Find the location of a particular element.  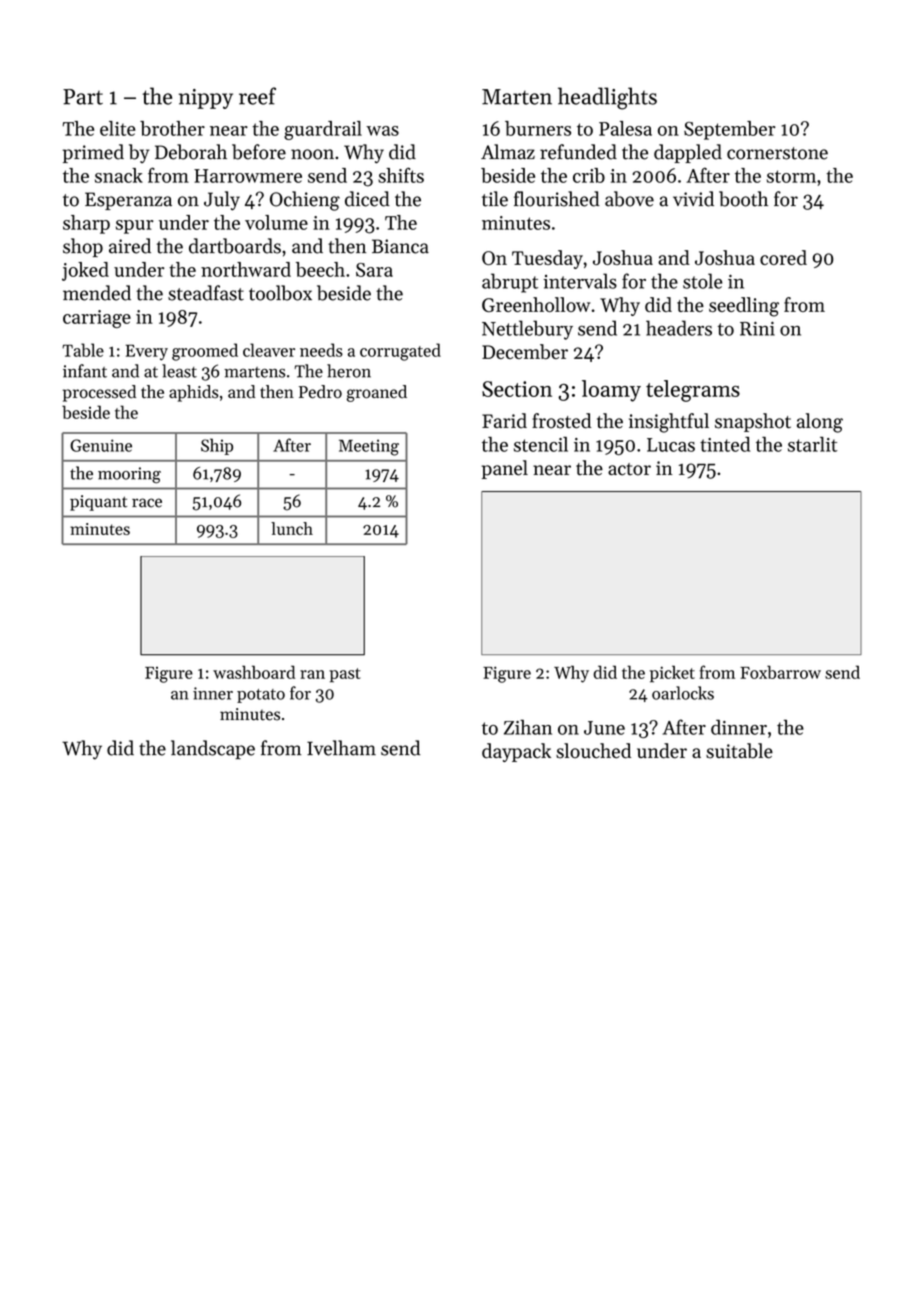

guardrail is located at coordinates (323, 130).
